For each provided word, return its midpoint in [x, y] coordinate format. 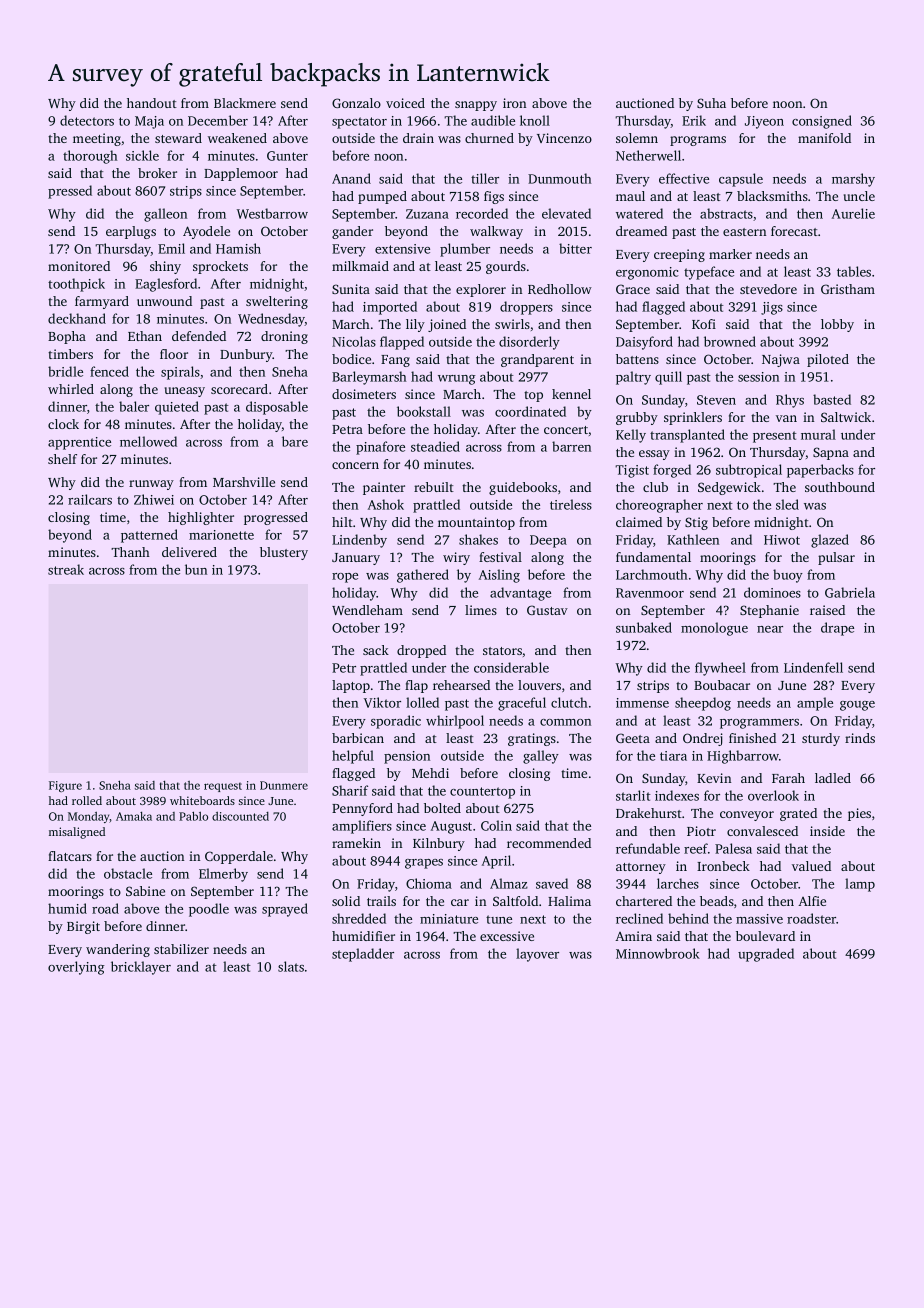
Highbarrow [743, 757]
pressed [70, 192]
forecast [794, 231]
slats [291, 966]
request [223, 787]
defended [199, 336]
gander [352, 232]
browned [730, 341]
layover [537, 955]
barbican [358, 738]
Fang [395, 361]
